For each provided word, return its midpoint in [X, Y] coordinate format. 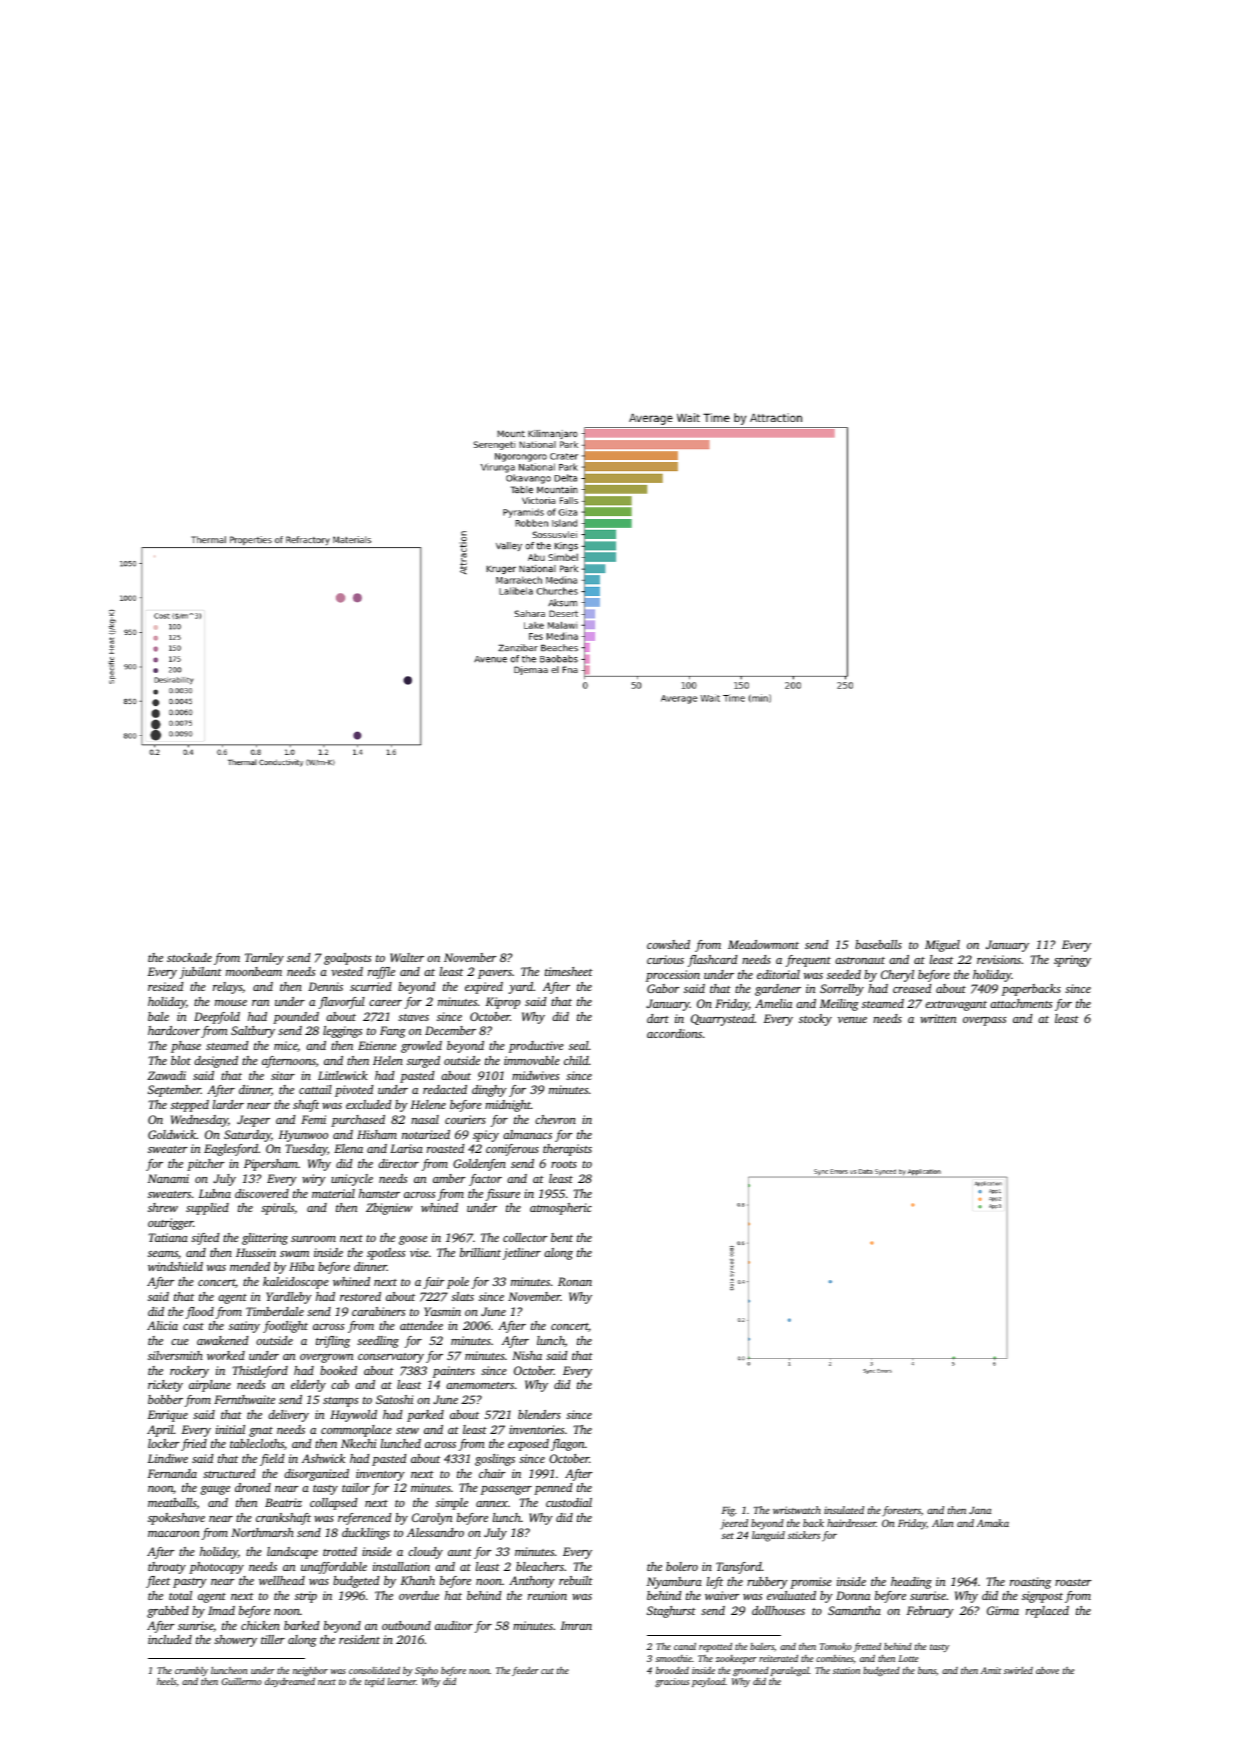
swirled [1018, 1670]
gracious [672, 1682]
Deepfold [217, 1018]
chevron [555, 1119]
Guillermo [242, 1681]
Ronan [575, 1281]
